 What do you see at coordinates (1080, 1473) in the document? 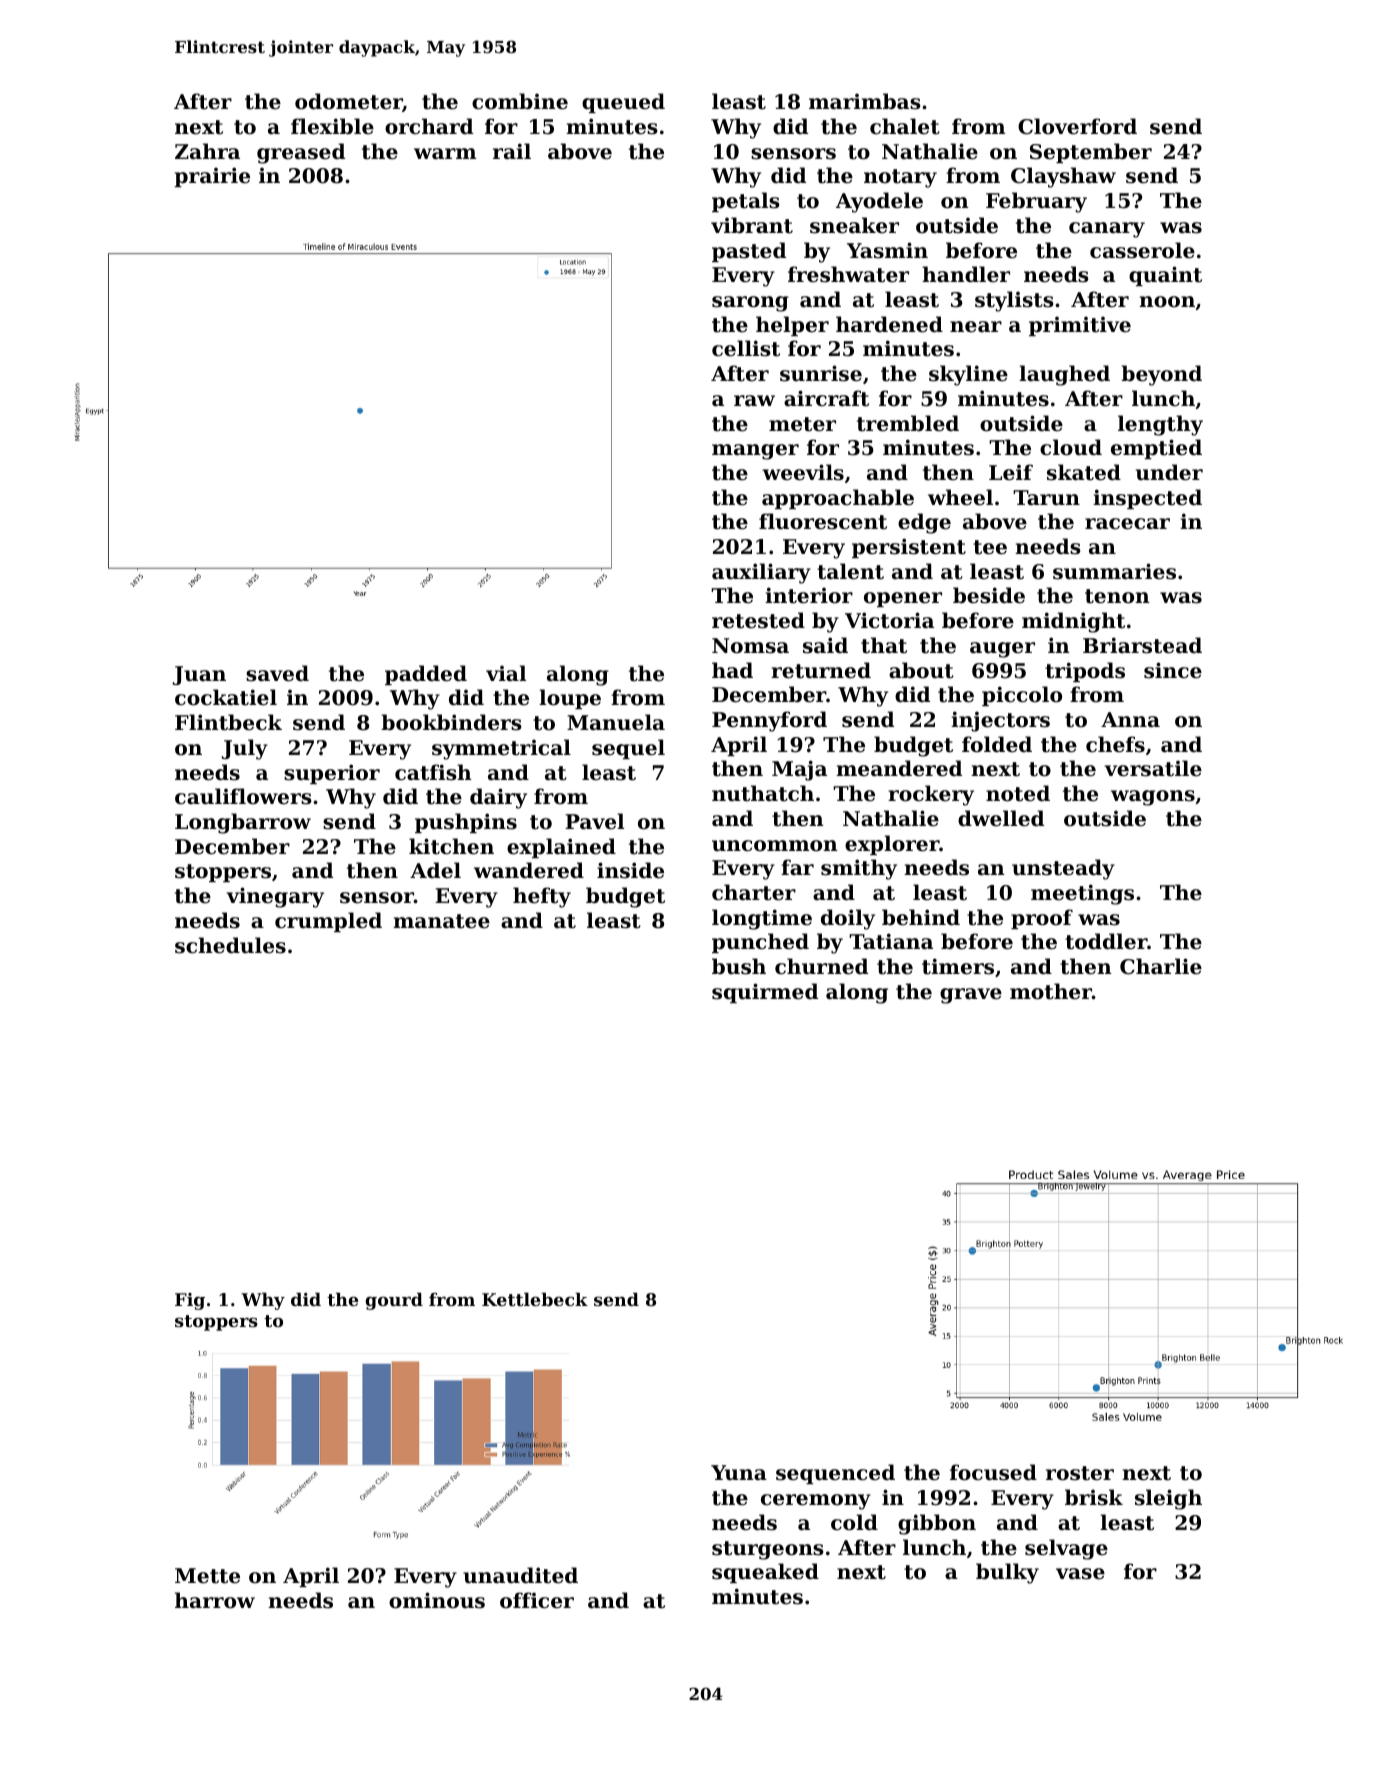
I see `roster` at bounding box center [1080, 1473].
